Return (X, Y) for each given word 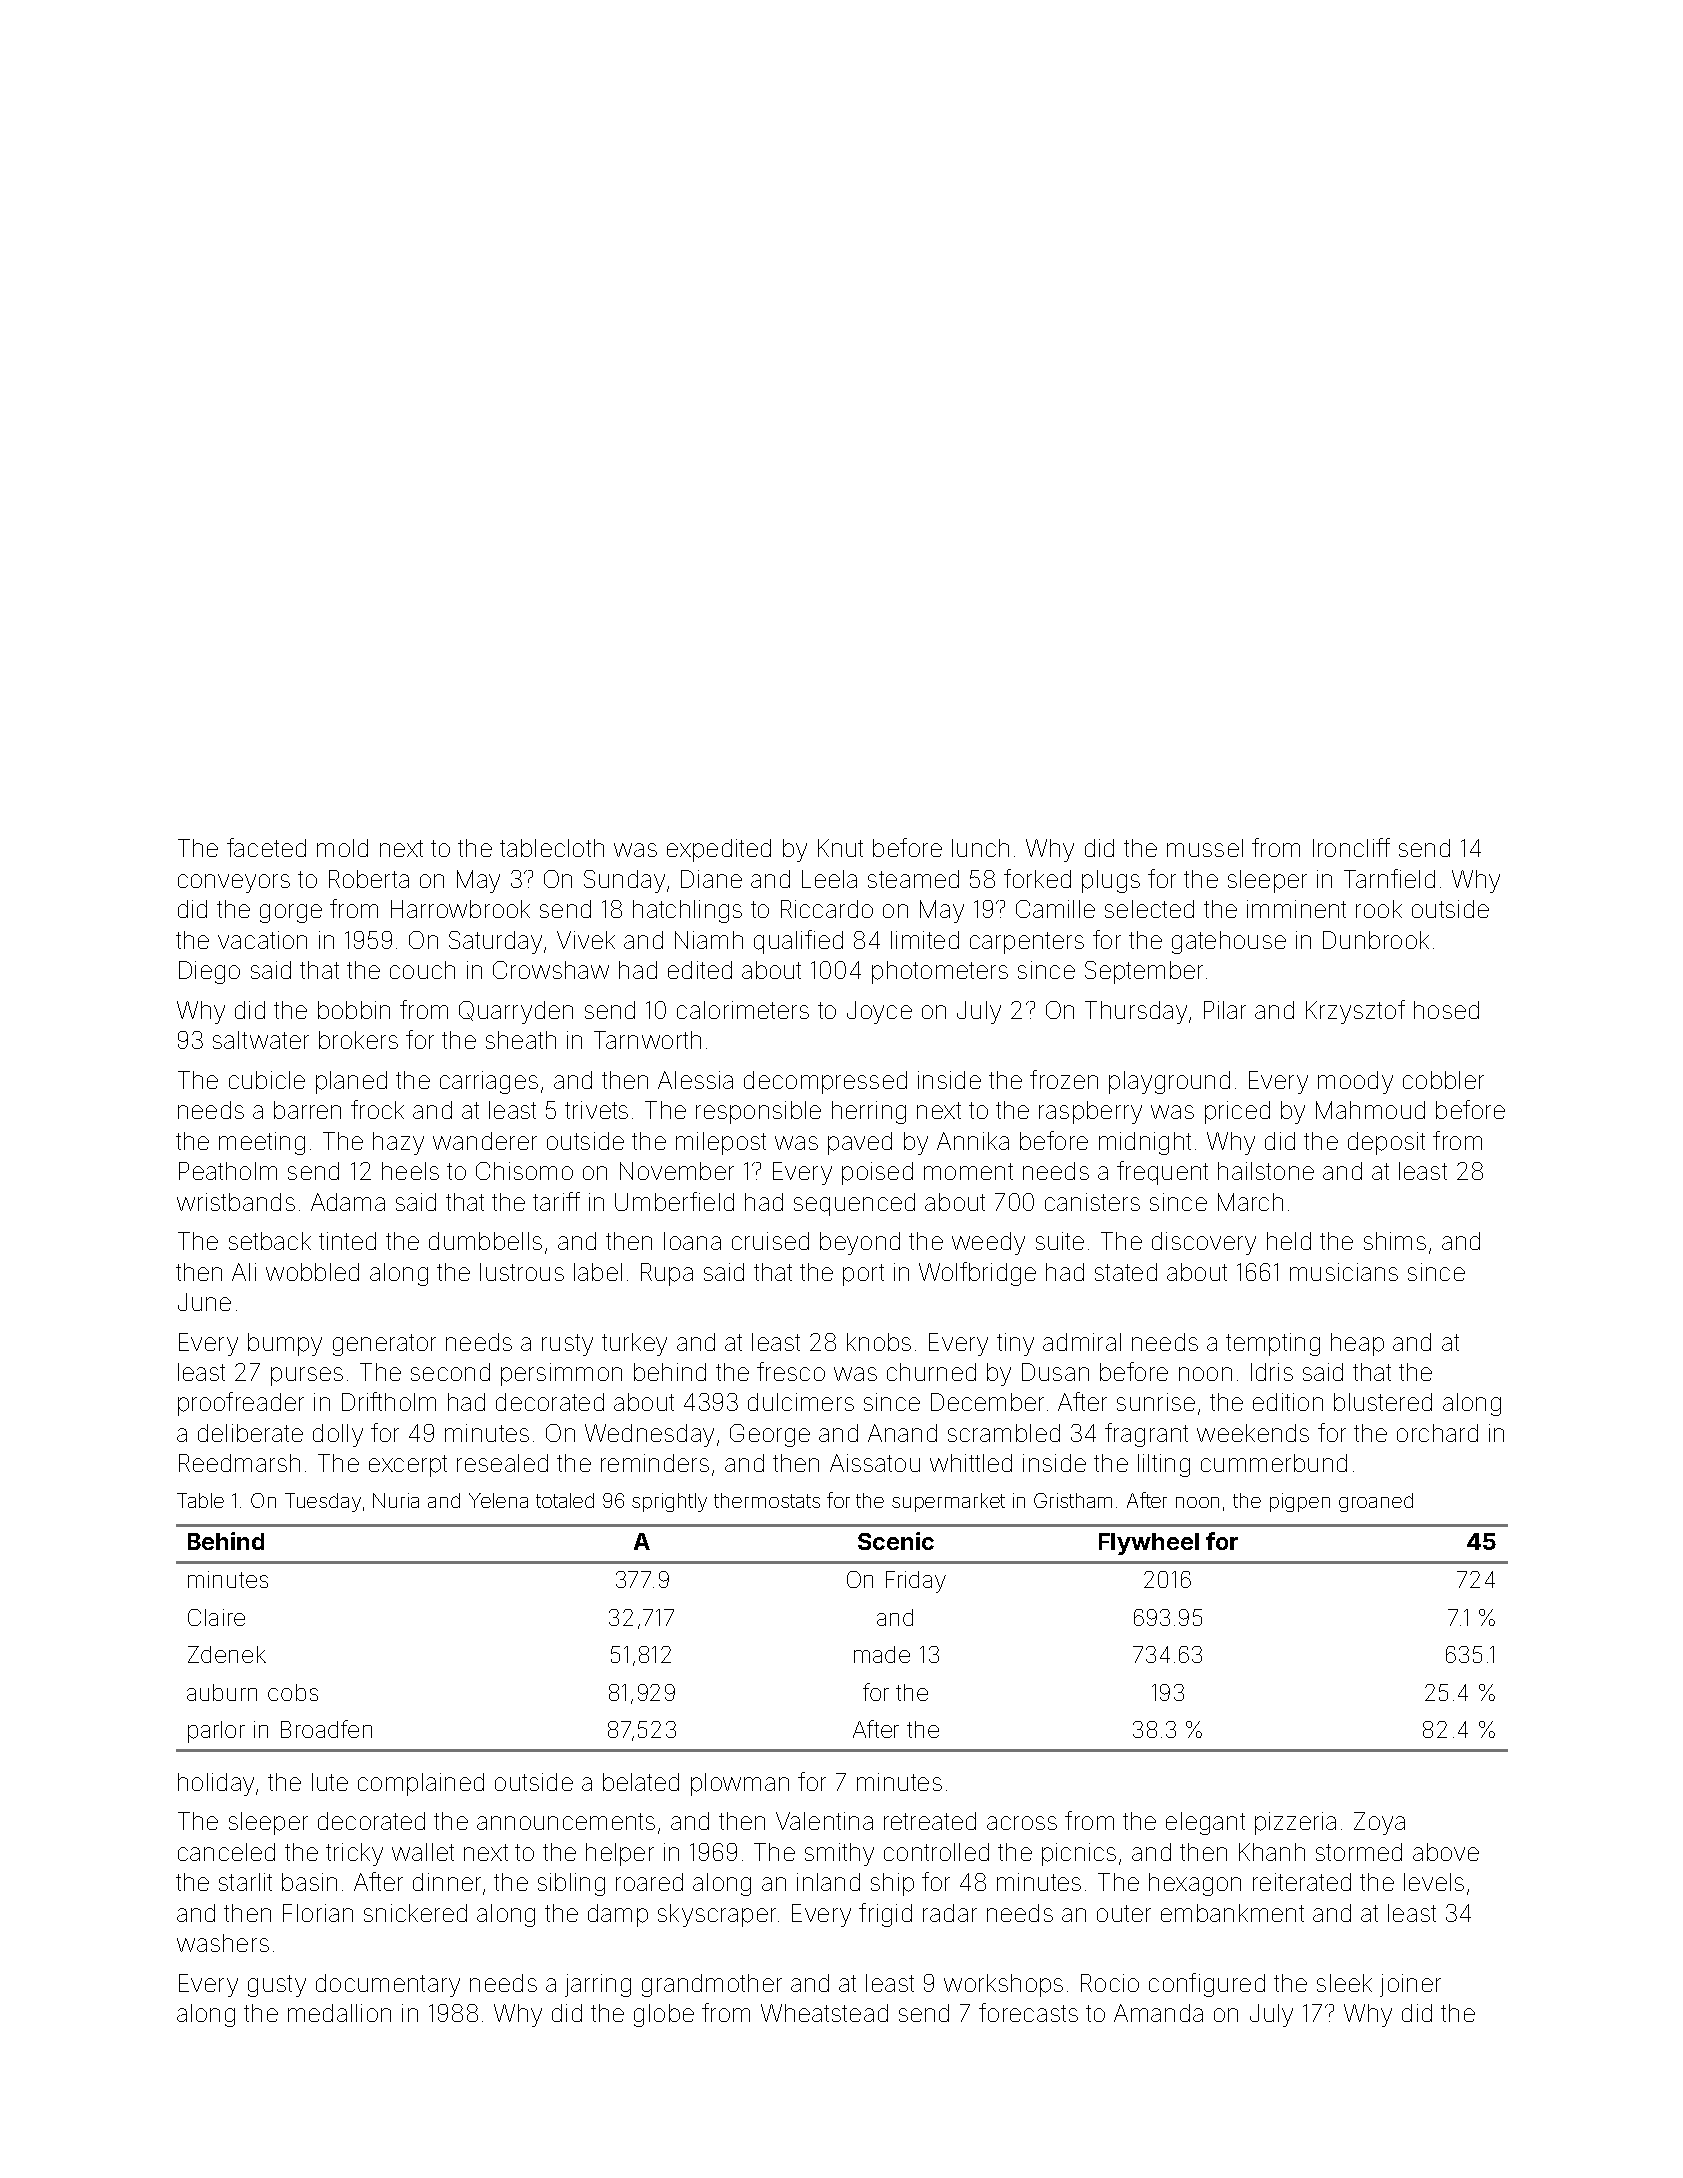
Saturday (495, 942)
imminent (1296, 909)
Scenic (896, 1541)
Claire (216, 1617)
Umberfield (674, 1201)
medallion (339, 2013)
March (1250, 1202)
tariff (556, 1201)
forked (1037, 878)
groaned (1376, 1502)
